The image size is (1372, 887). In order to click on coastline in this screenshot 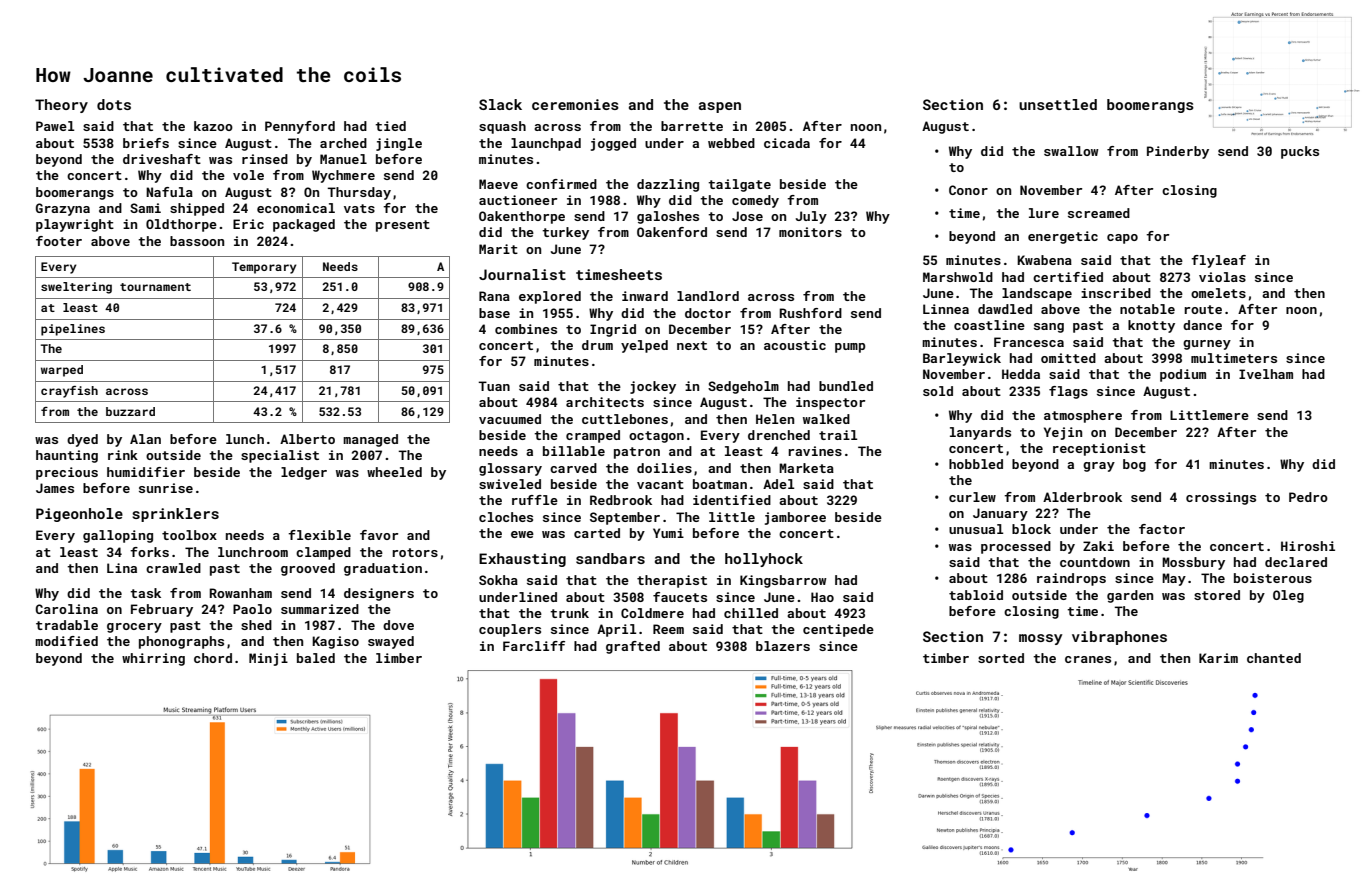, I will do `click(989, 325)`.
